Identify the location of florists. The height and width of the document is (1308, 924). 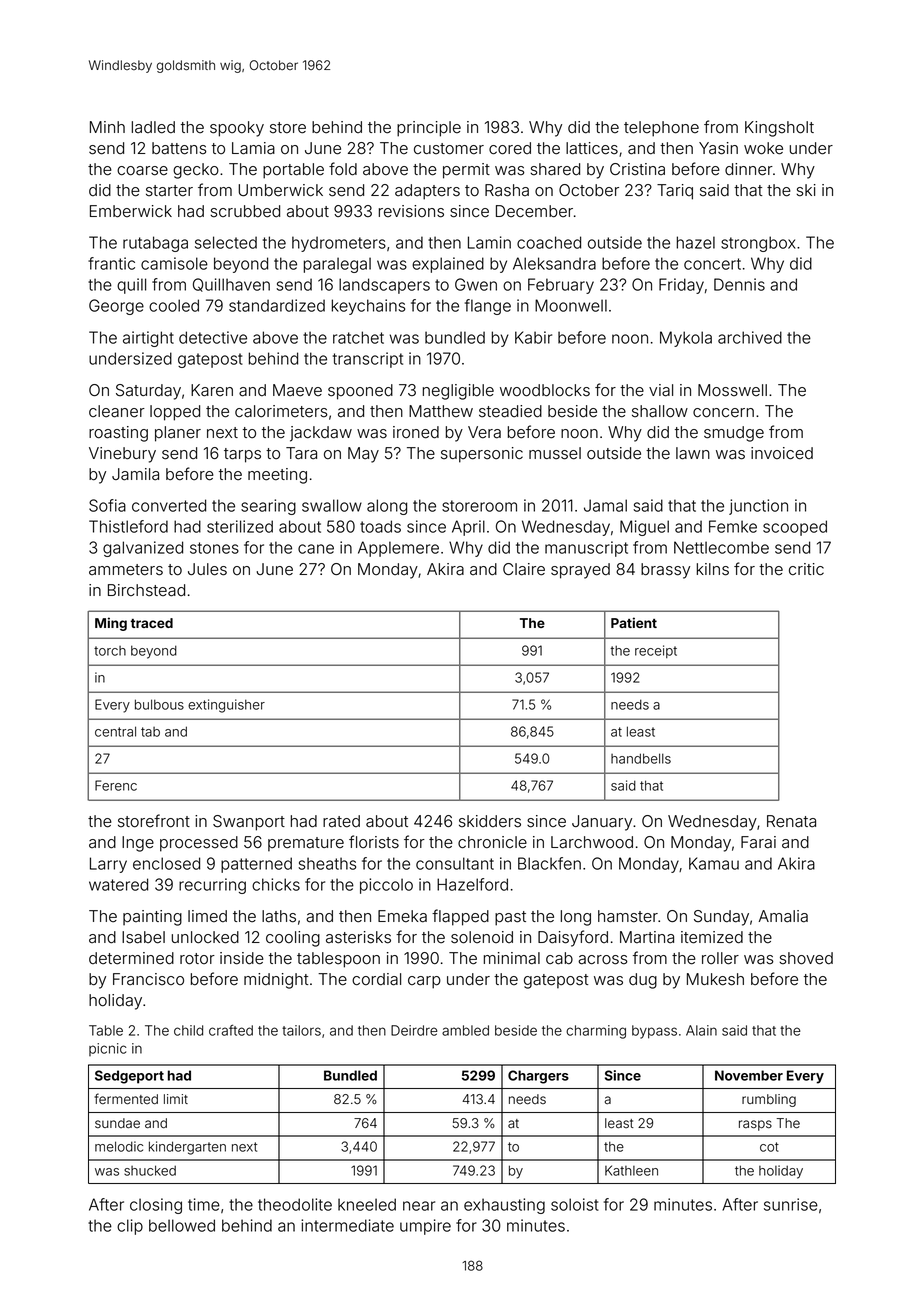
(374, 842).
